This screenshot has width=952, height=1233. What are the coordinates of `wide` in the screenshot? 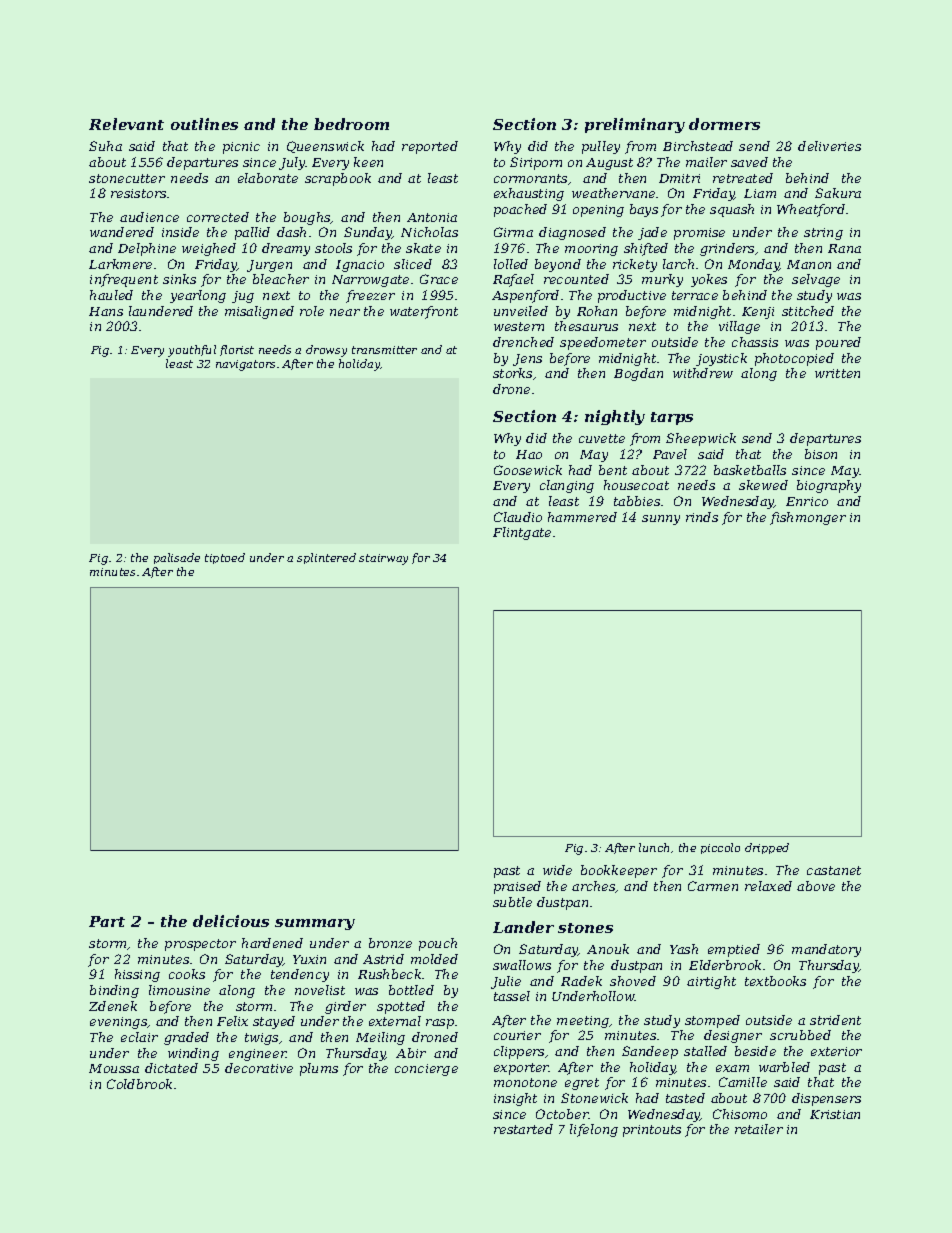 It's located at (557, 870).
